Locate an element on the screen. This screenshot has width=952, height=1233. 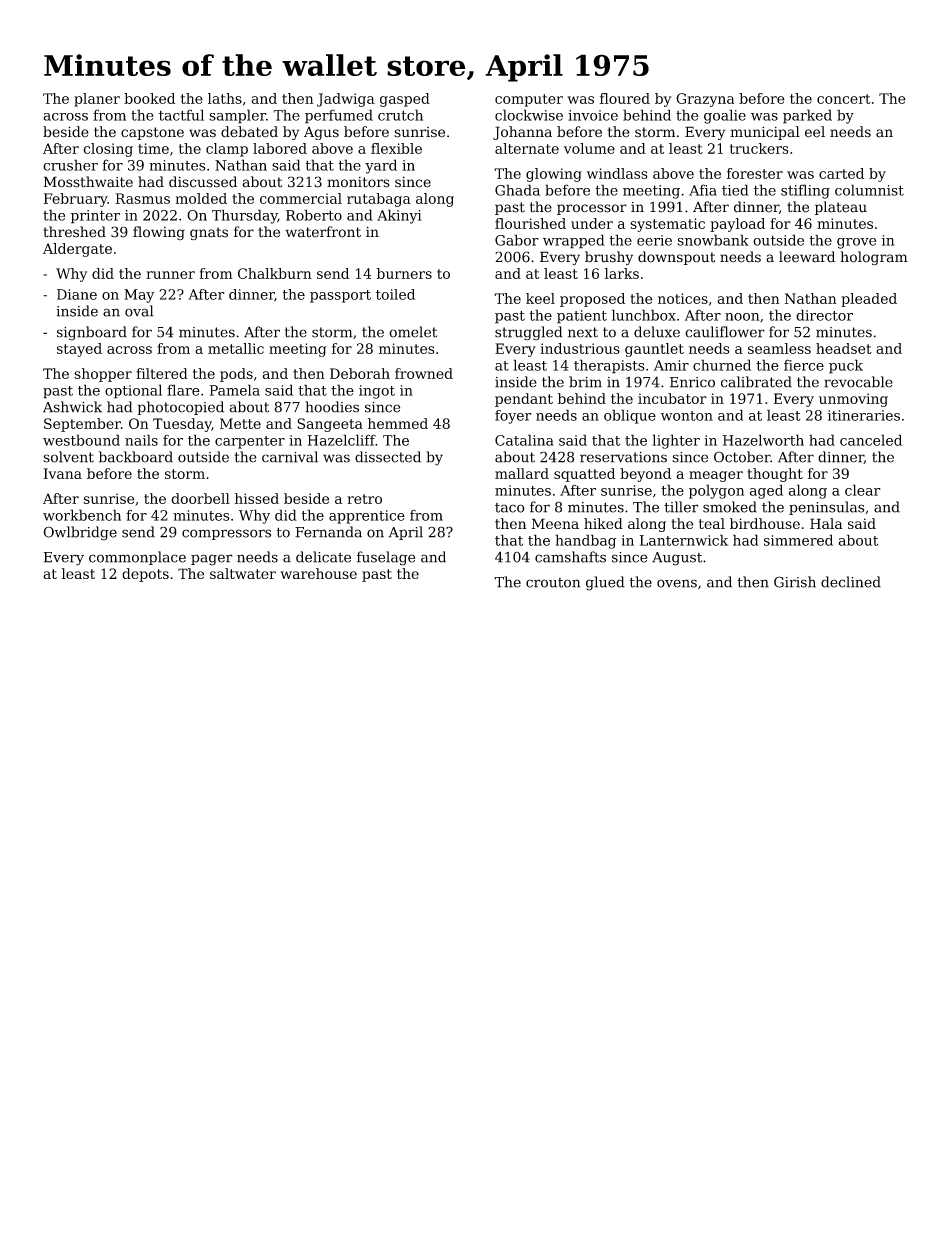
gasped is located at coordinates (405, 100).
